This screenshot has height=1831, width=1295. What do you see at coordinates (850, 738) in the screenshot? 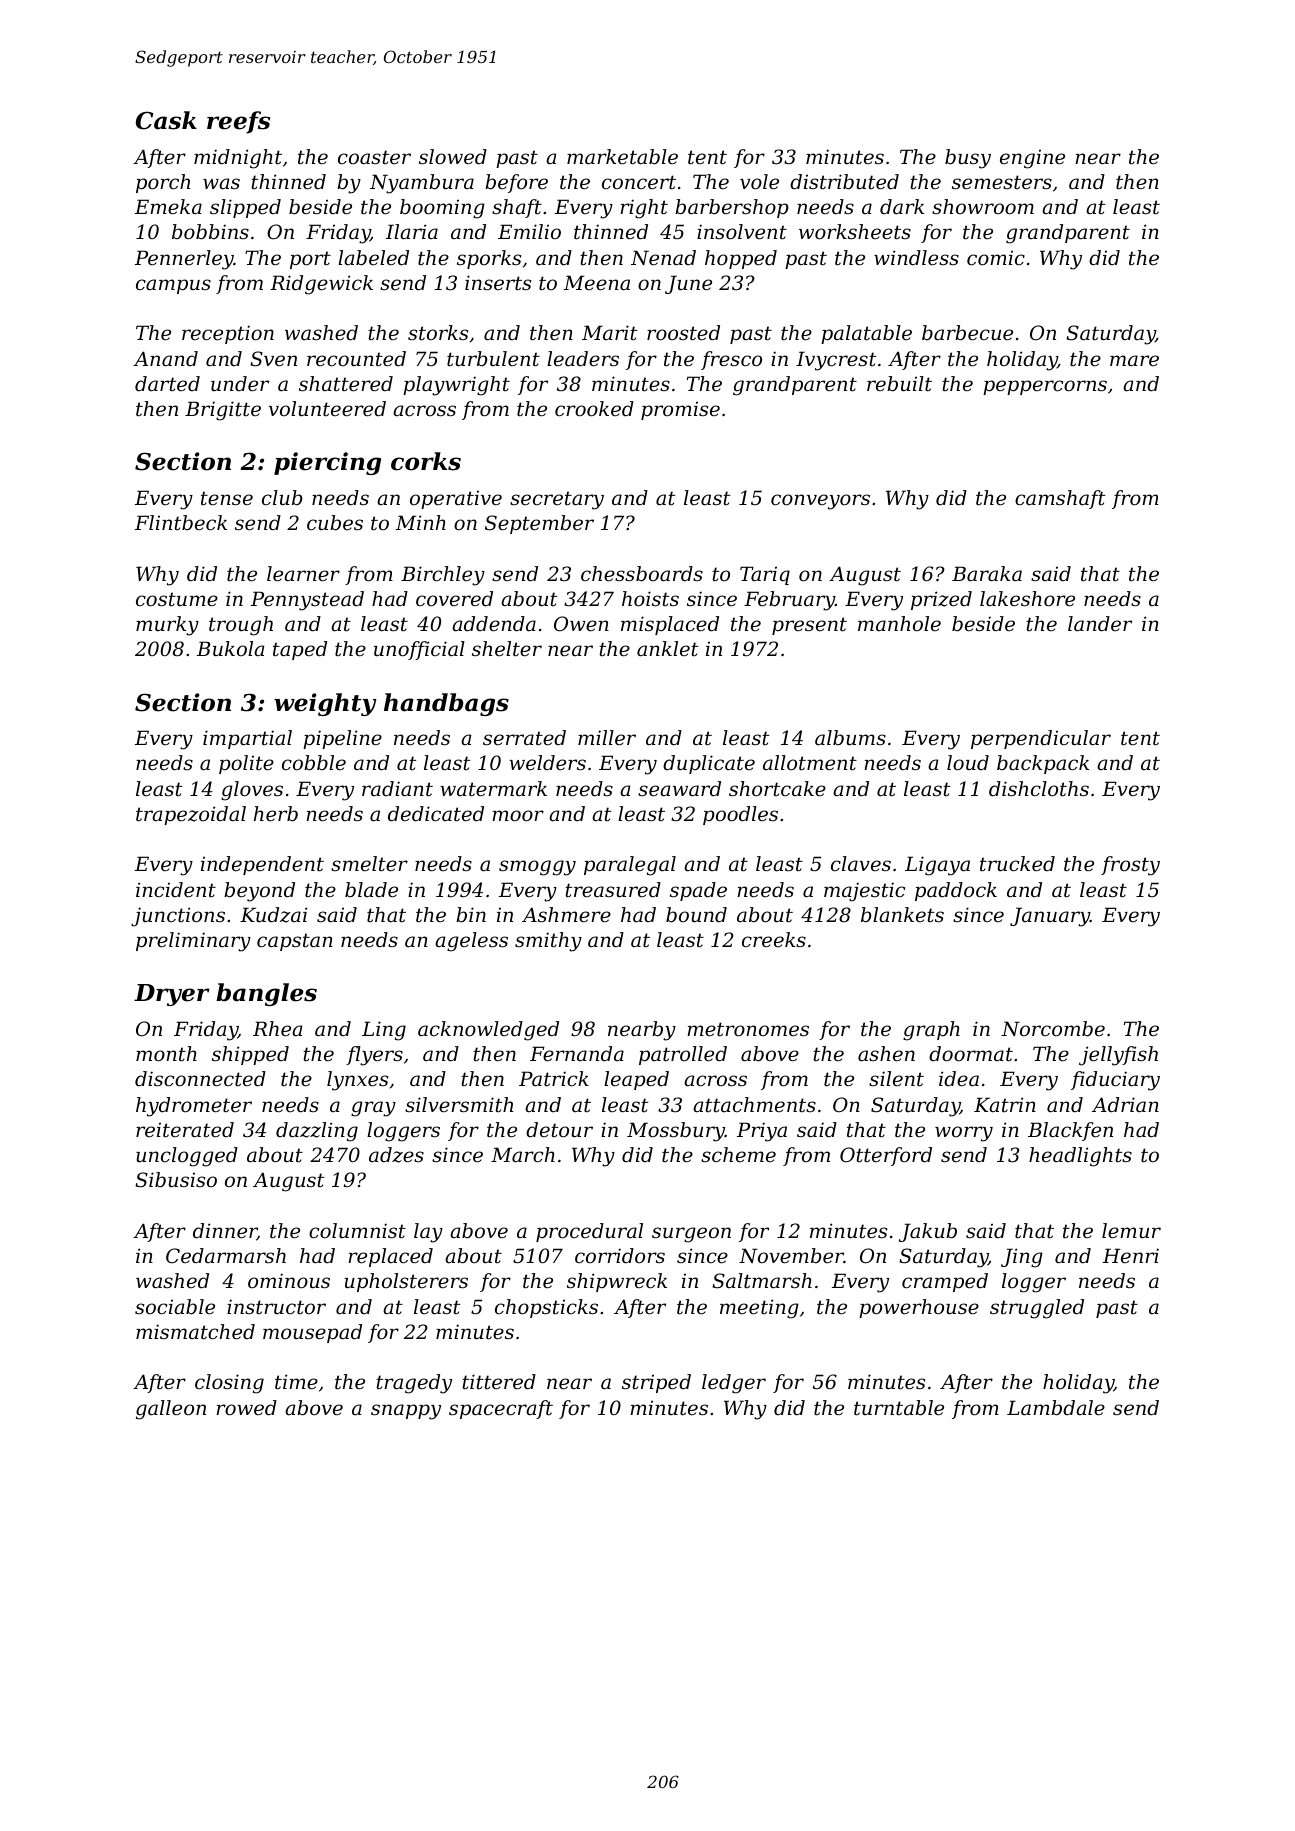
I see `albums` at bounding box center [850, 738].
